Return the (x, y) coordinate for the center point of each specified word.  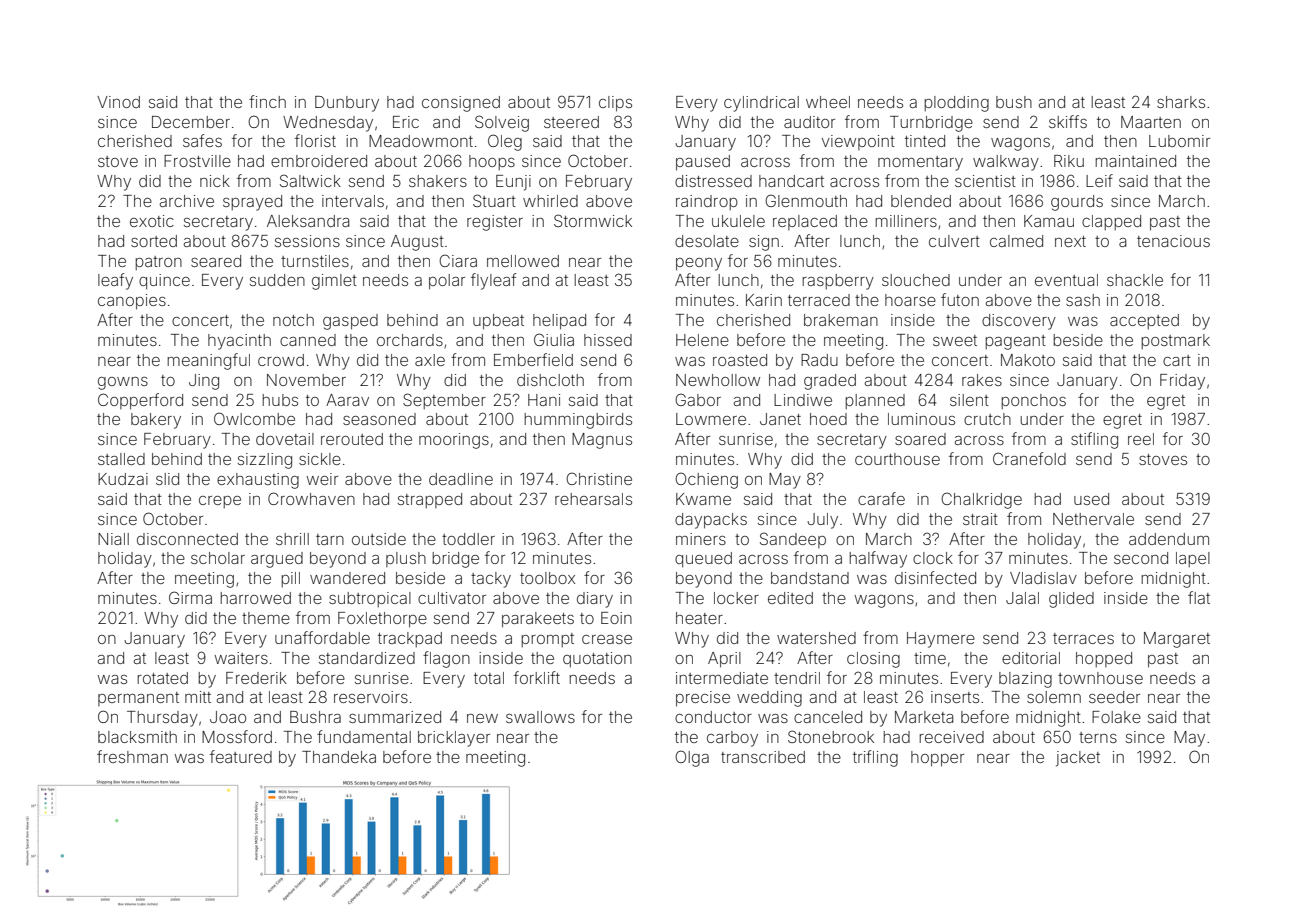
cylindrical (761, 104)
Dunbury (347, 104)
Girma (190, 597)
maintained (1135, 161)
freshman (132, 756)
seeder (1114, 697)
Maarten (1151, 122)
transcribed (763, 757)
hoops (492, 162)
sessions (307, 241)
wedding (769, 699)
